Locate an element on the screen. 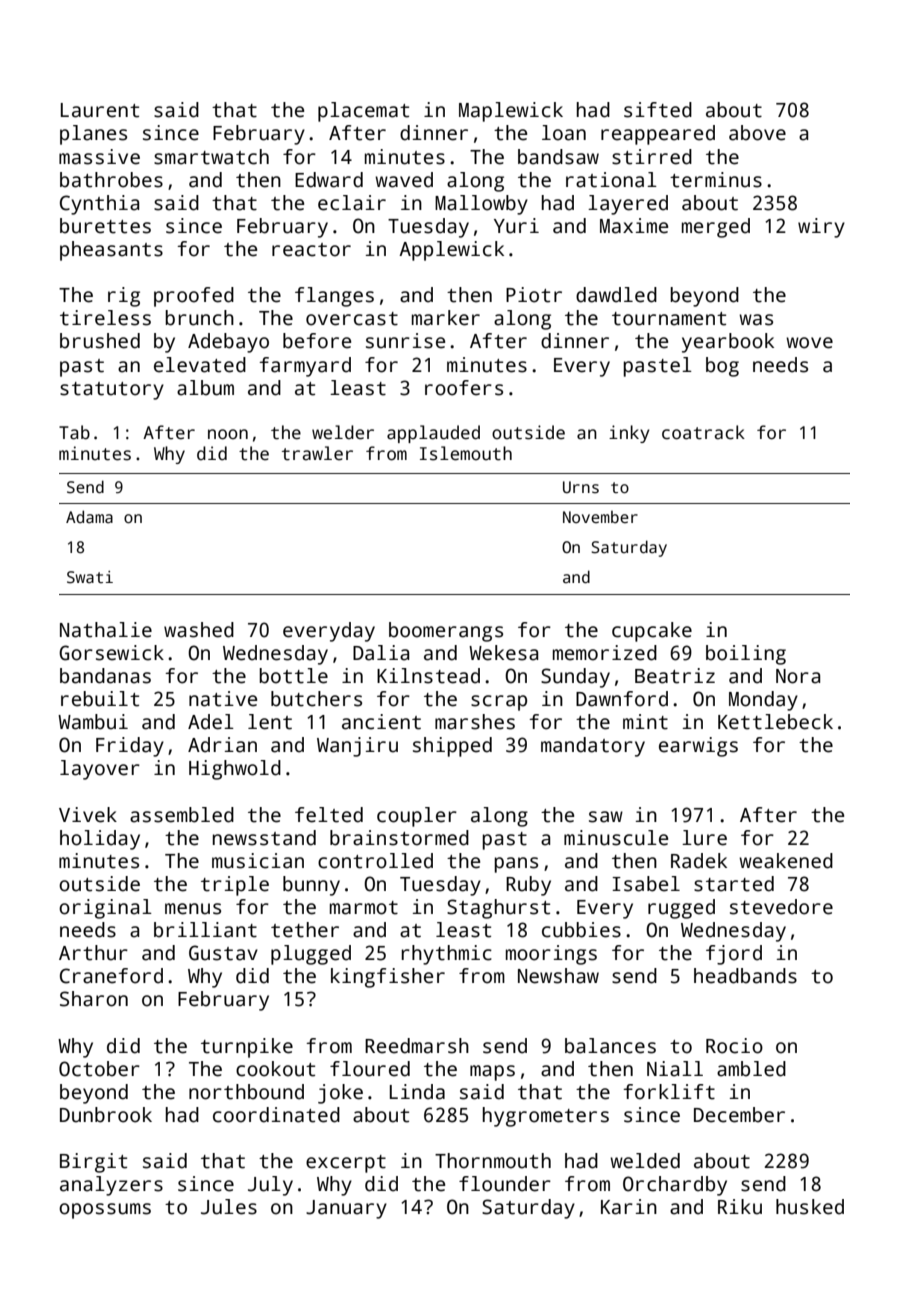 This screenshot has height=1316, width=908. fjord is located at coordinates (734, 955).
